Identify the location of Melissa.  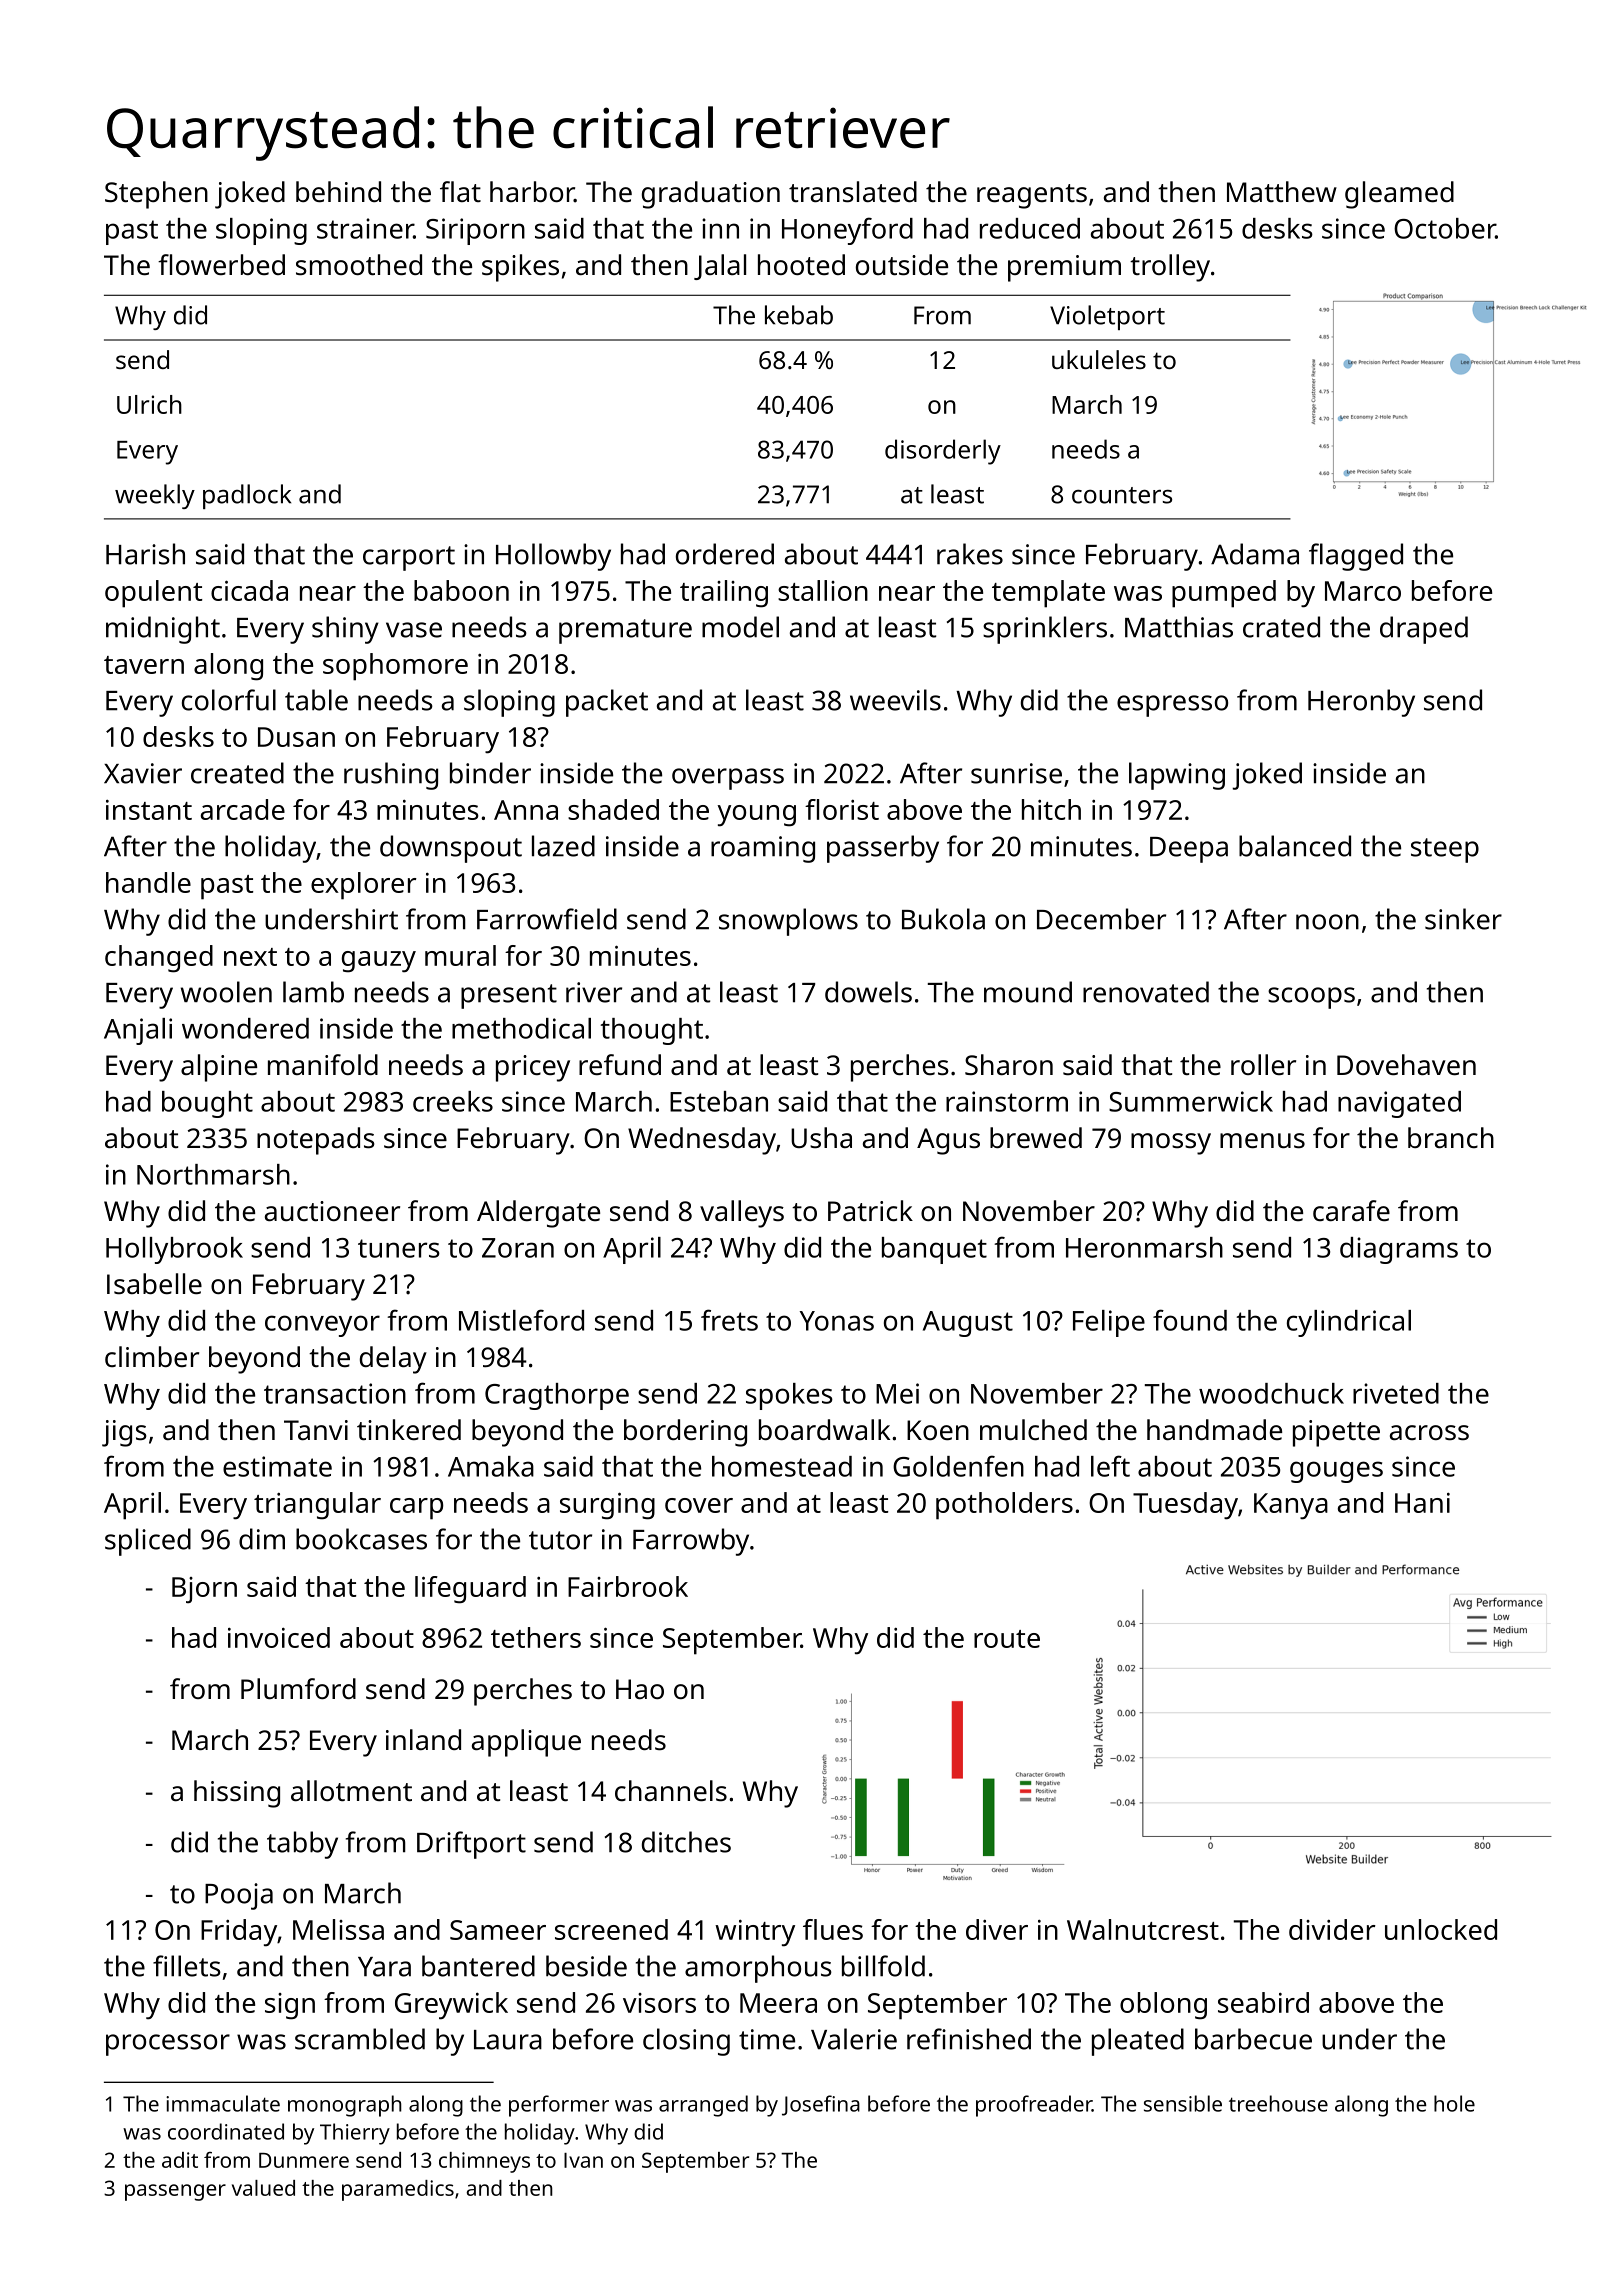
(338, 1929).
